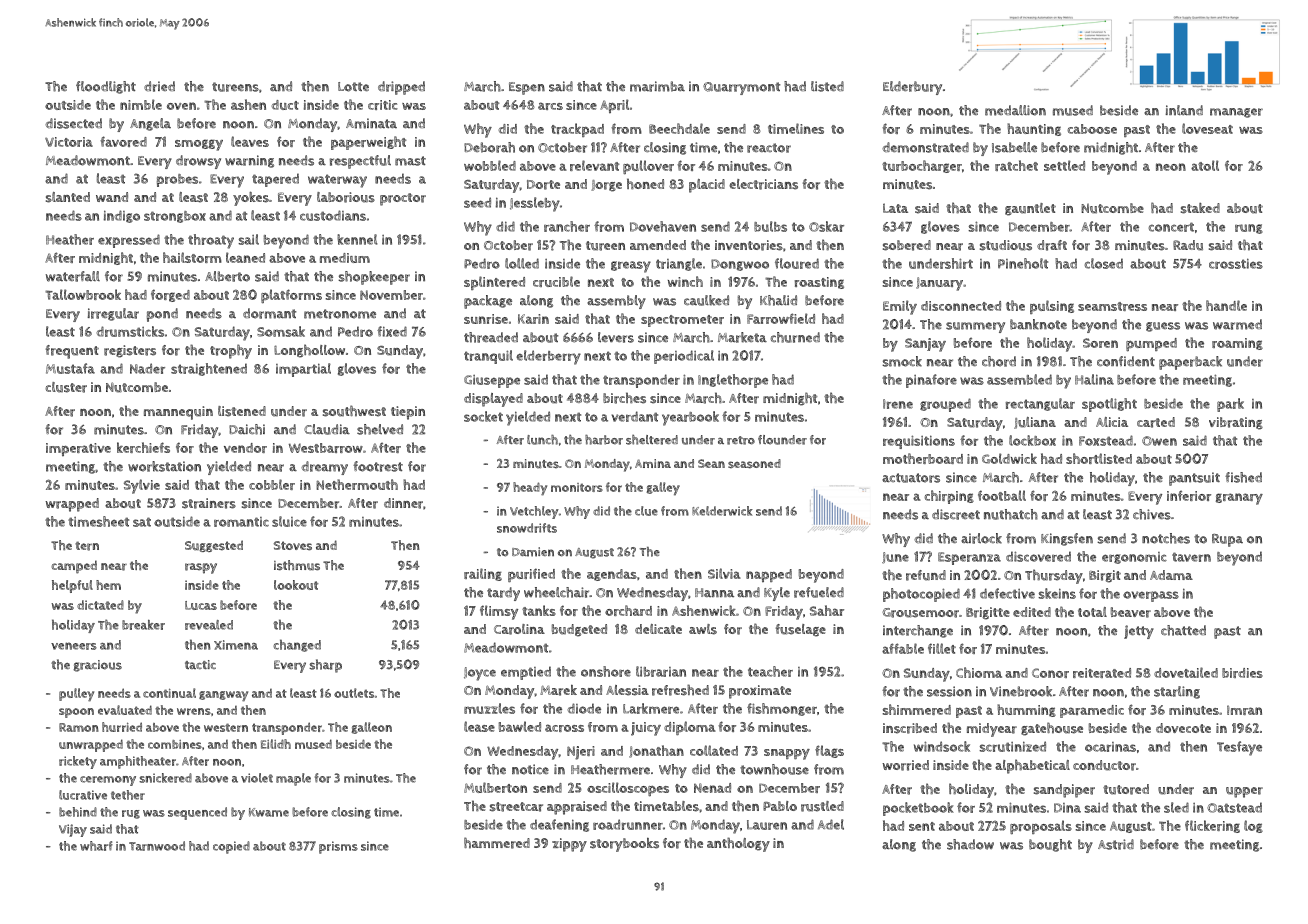  I want to click on frequent, so click(72, 352).
